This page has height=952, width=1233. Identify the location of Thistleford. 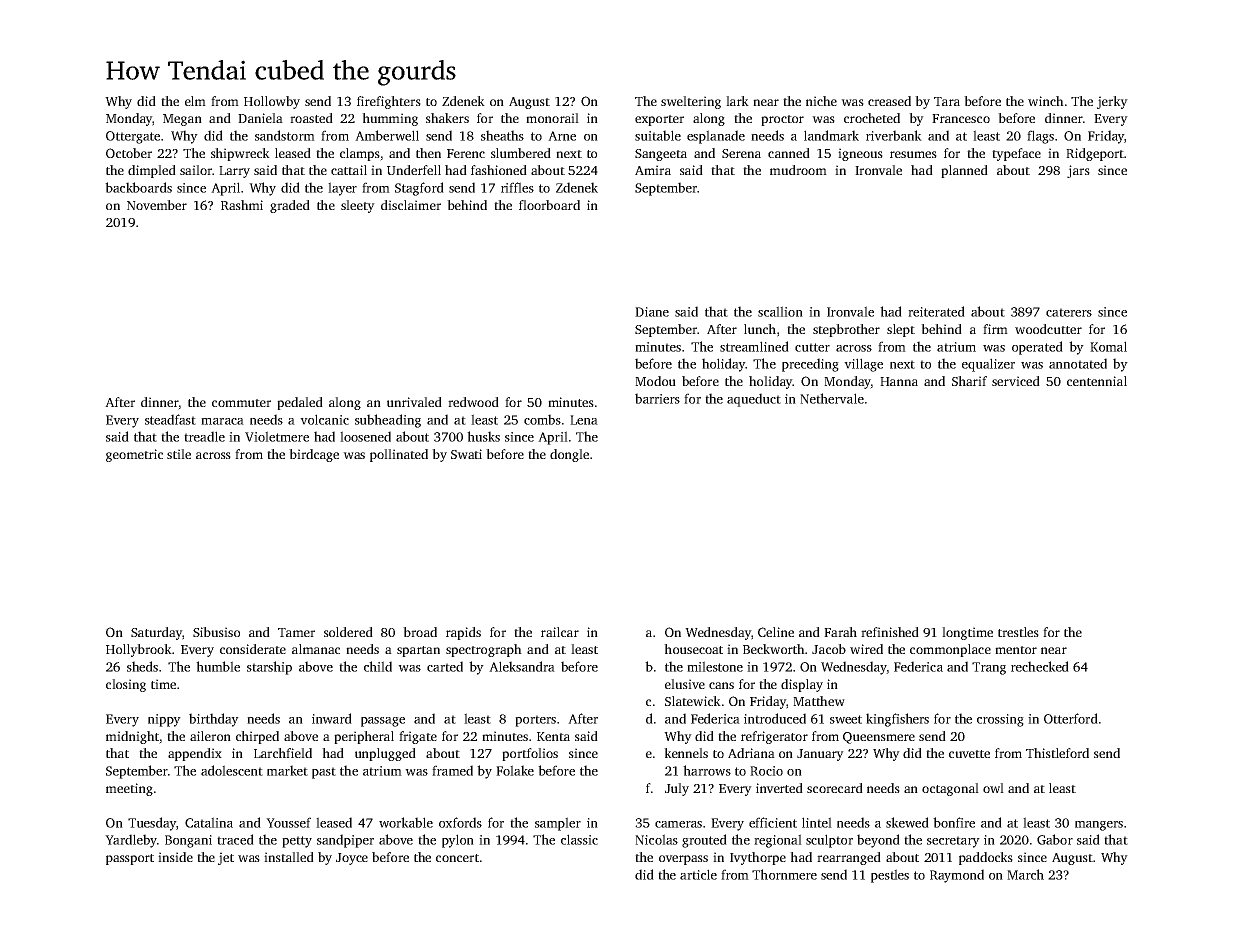
(1057, 753).
